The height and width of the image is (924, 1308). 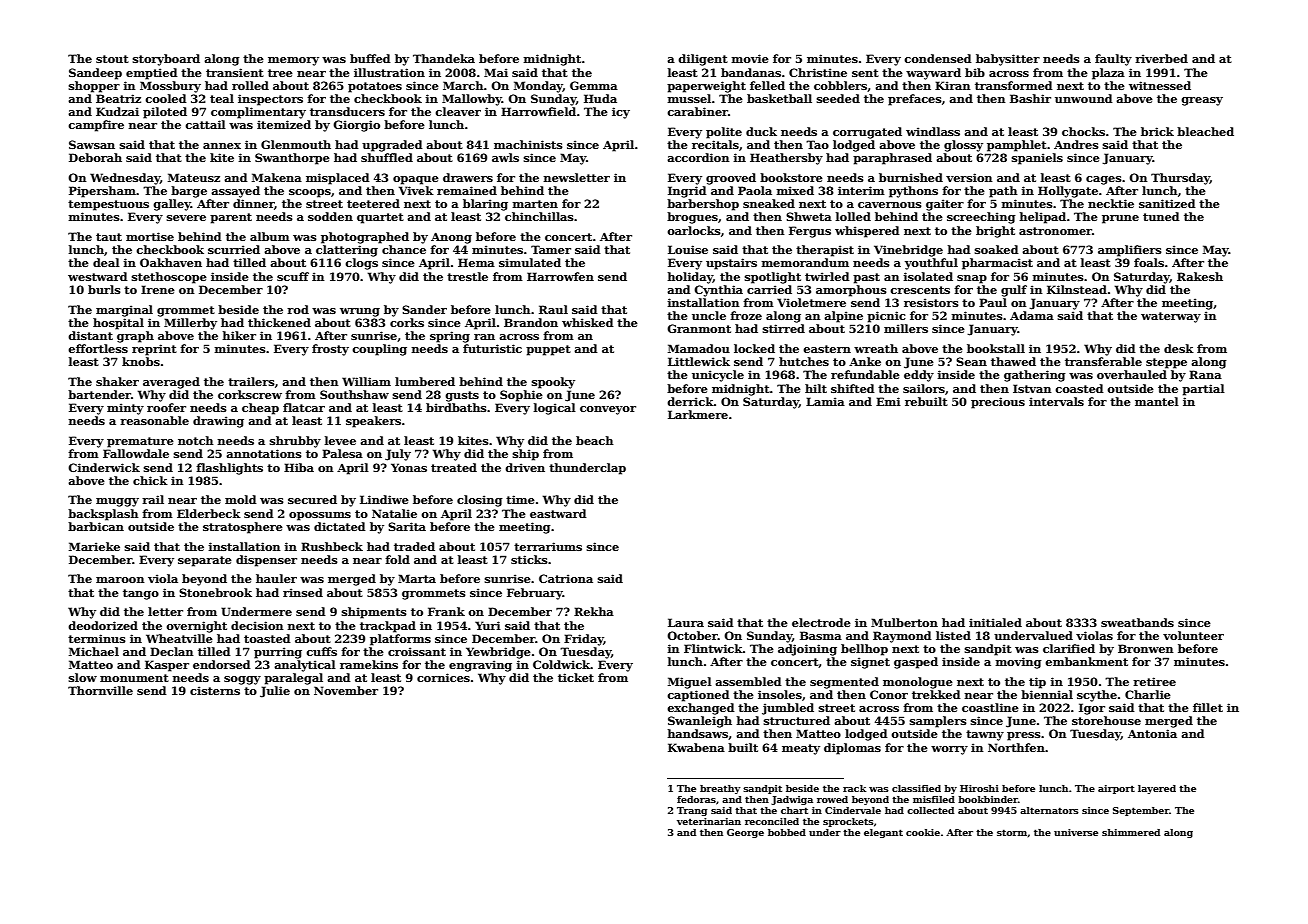 What do you see at coordinates (171, 383) in the image?
I see `averaged` at bounding box center [171, 383].
